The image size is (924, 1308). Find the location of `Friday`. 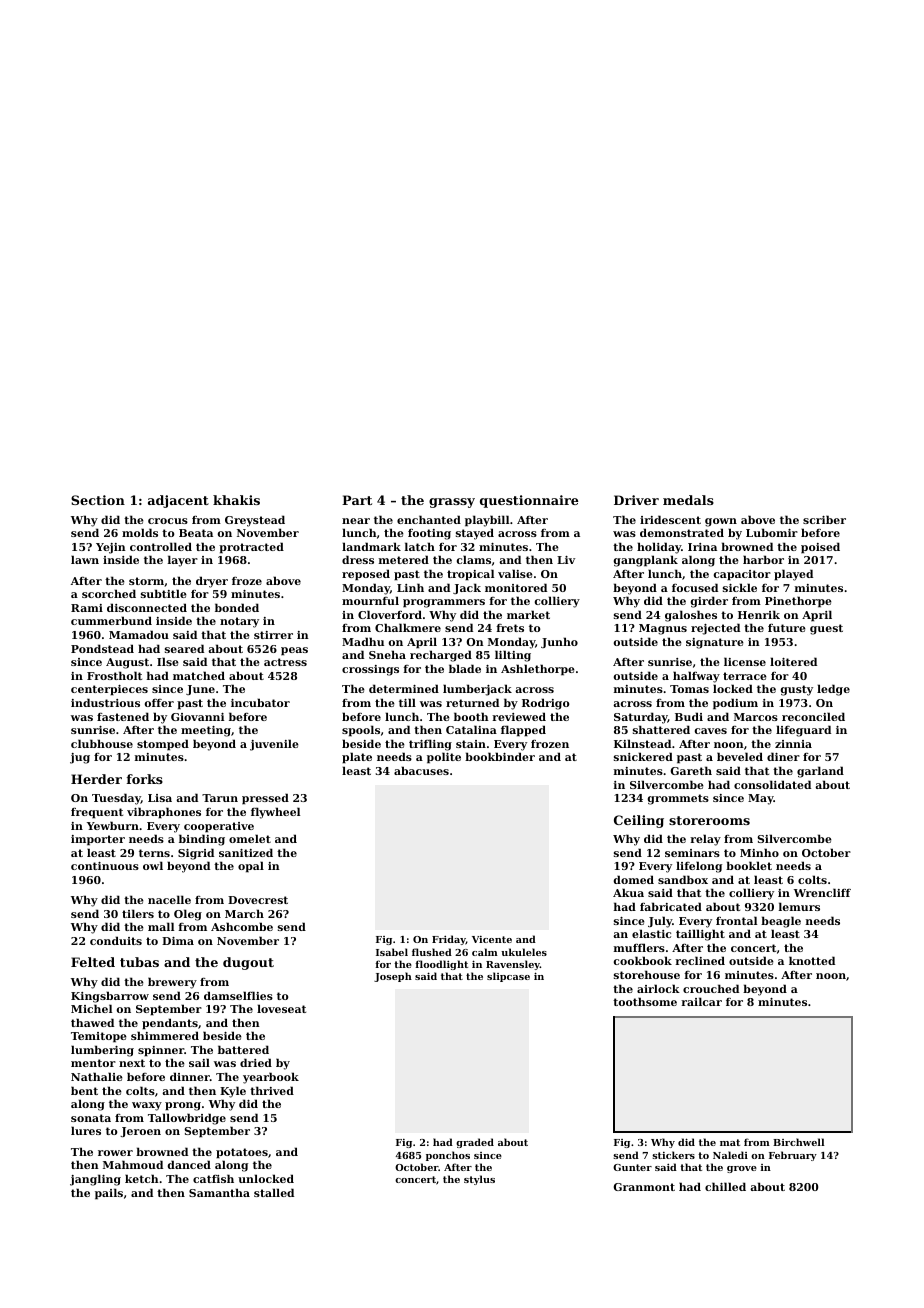

Friday is located at coordinates (449, 940).
